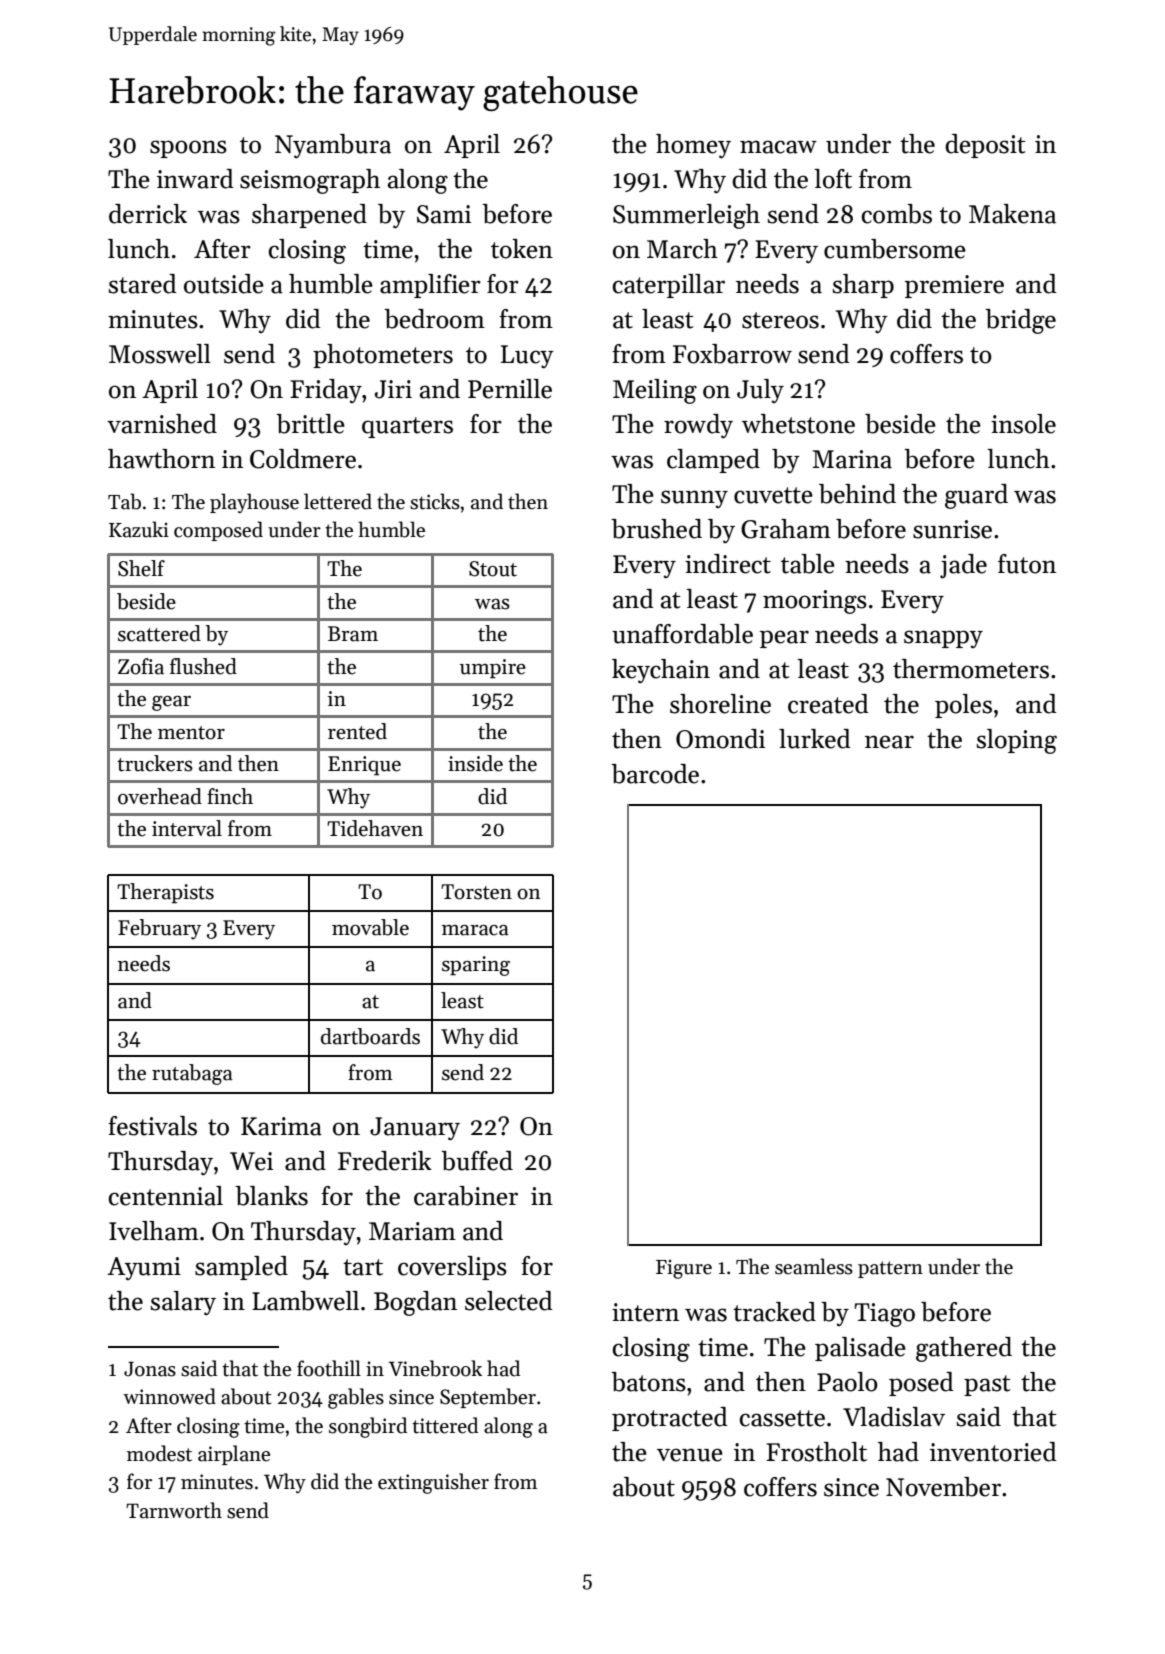 The height and width of the document is (1654, 1165). Describe the element at coordinates (139, 529) in the document. I see `Kazuki` at that location.
